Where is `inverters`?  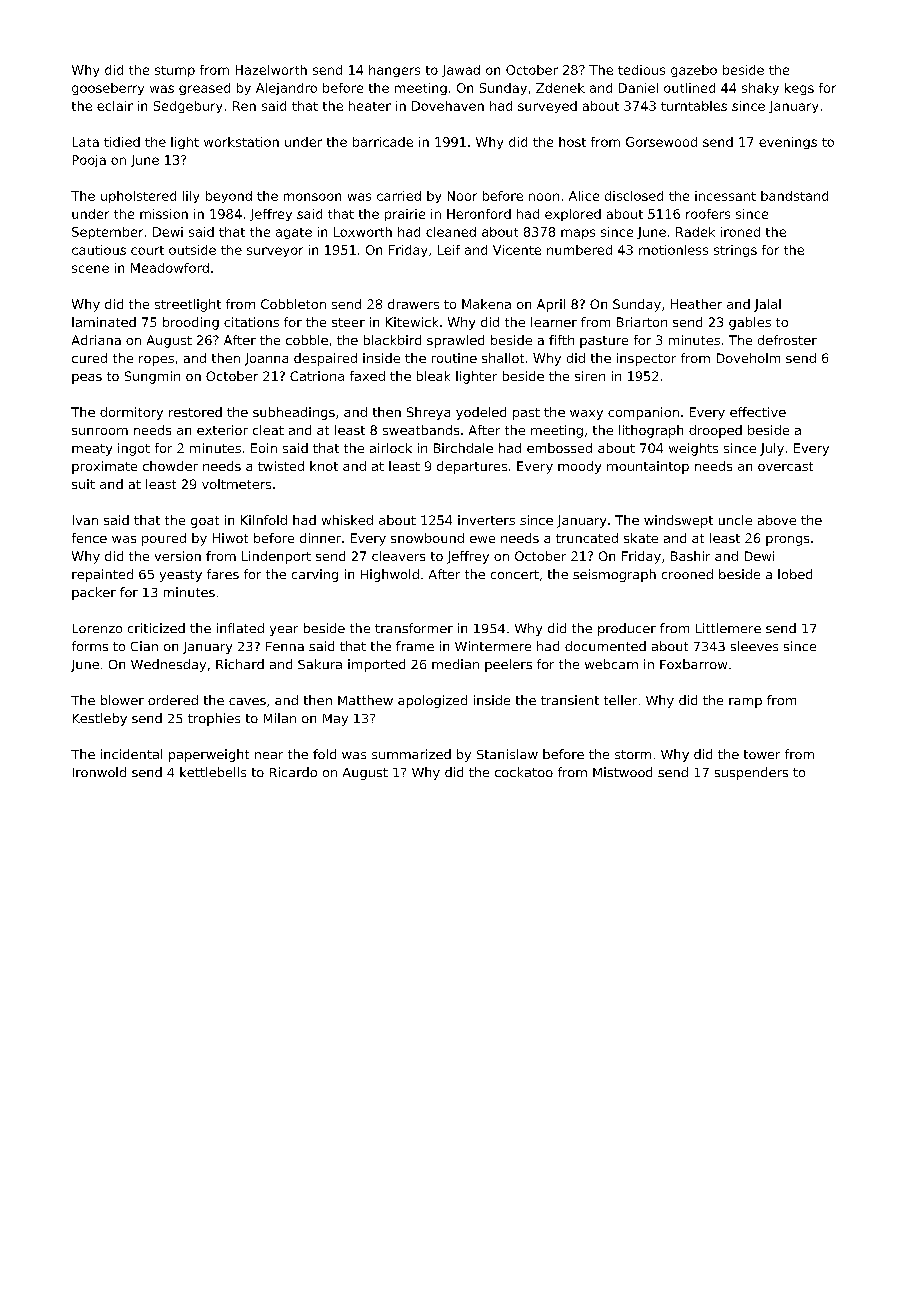
inverters is located at coordinates (486, 520).
